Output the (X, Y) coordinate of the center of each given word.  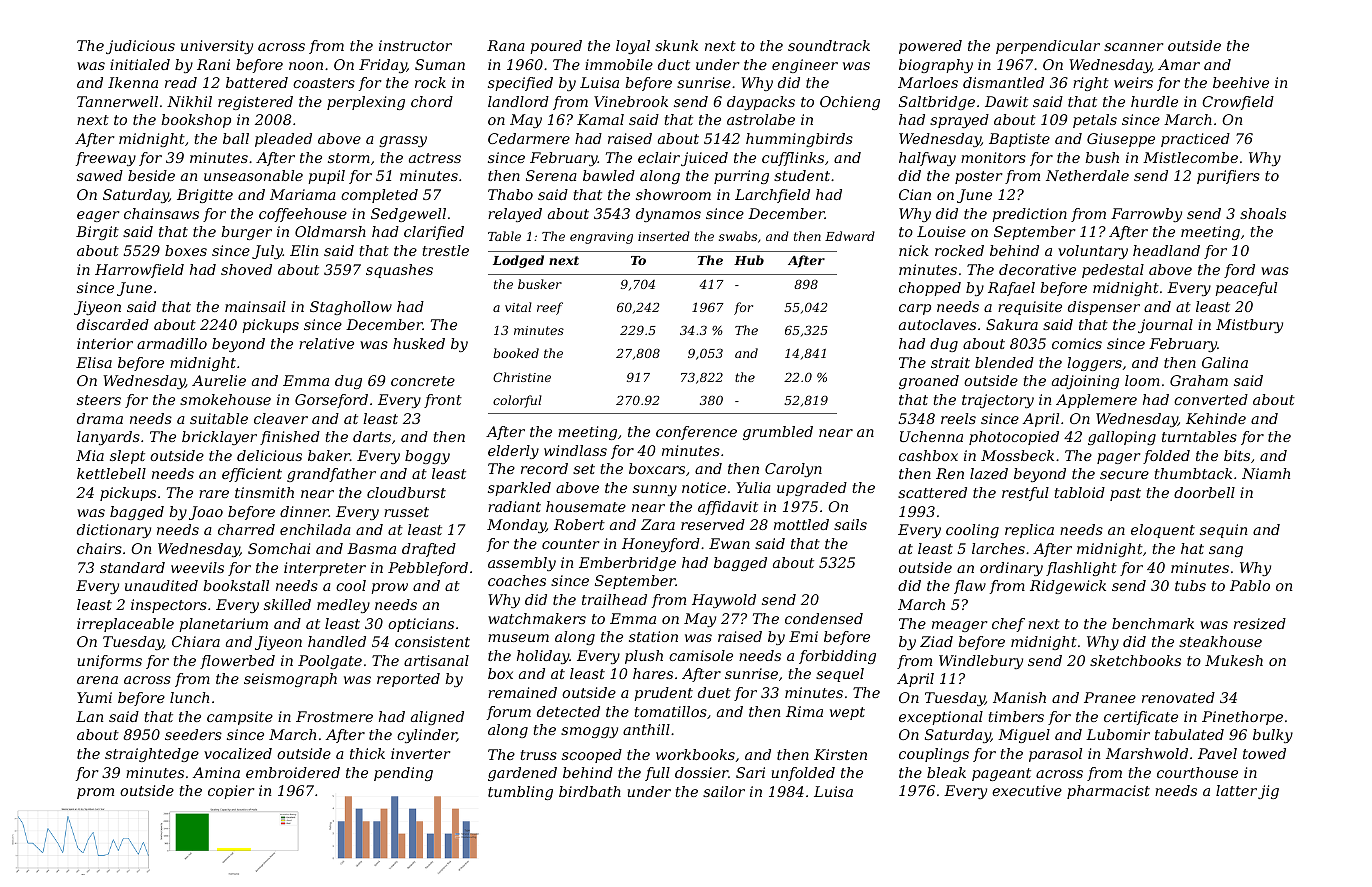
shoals (1263, 213)
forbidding (837, 657)
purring (741, 177)
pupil (326, 177)
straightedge (152, 755)
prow (389, 588)
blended (1004, 362)
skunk (676, 45)
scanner (1133, 47)
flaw (970, 587)
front (443, 401)
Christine (522, 377)
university (217, 47)
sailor (724, 791)
